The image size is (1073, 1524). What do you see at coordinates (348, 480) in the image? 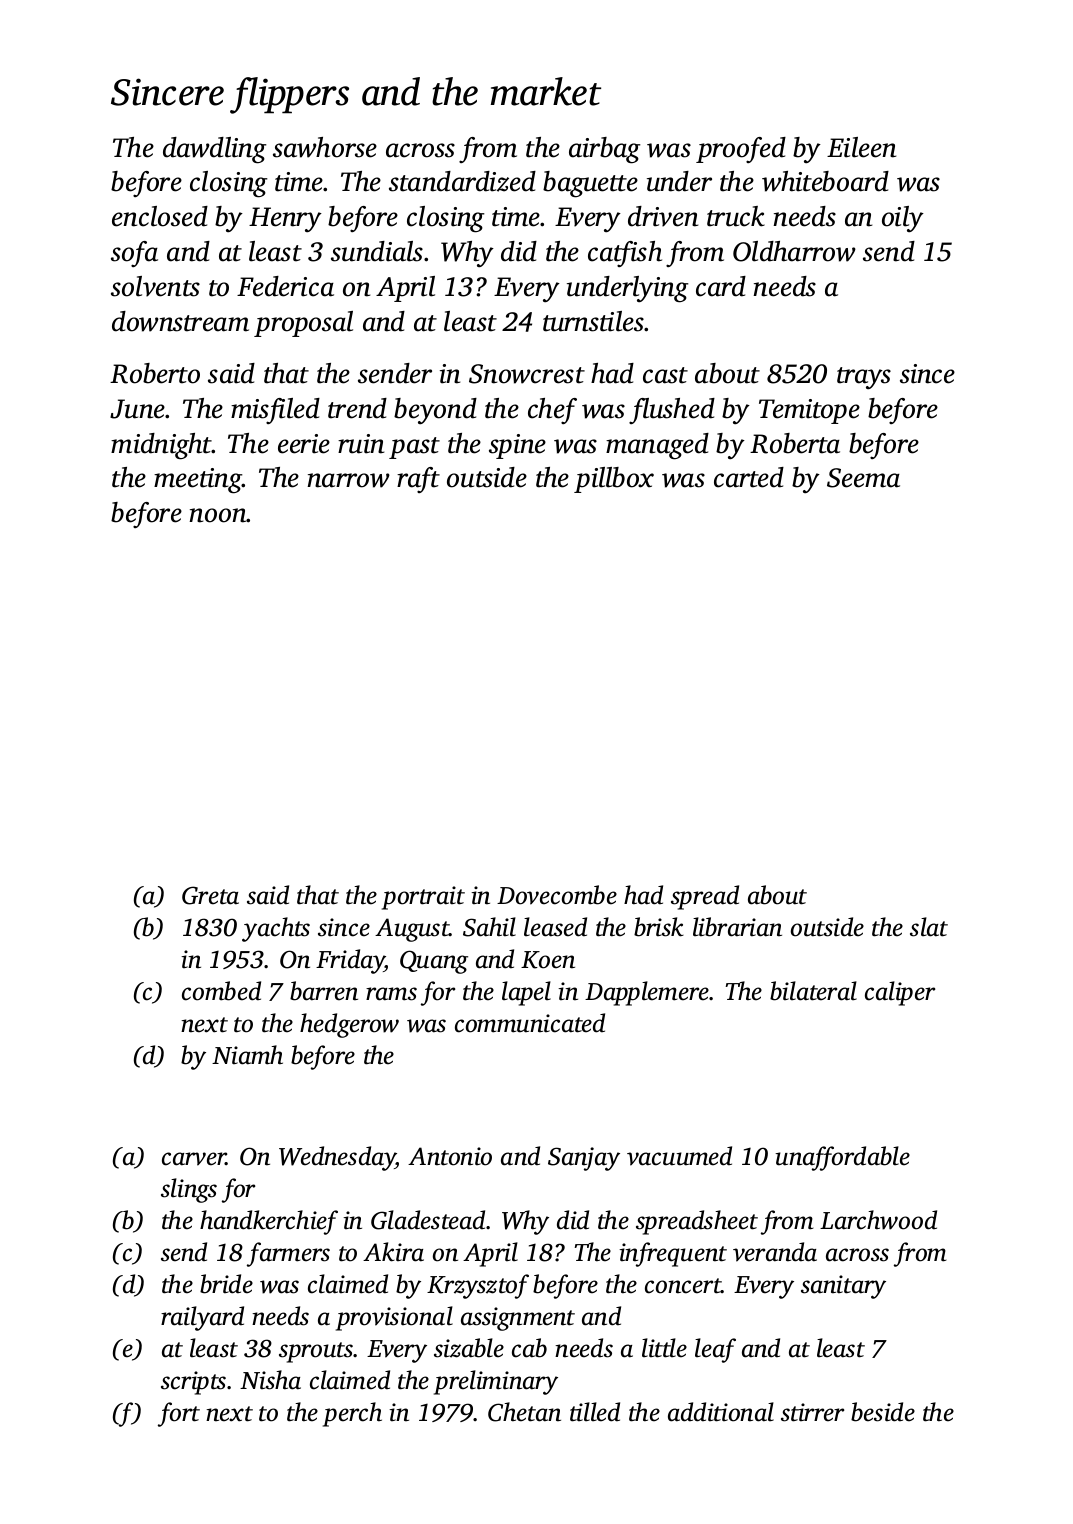
I see `narrow` at bounding box center [348, 480].
